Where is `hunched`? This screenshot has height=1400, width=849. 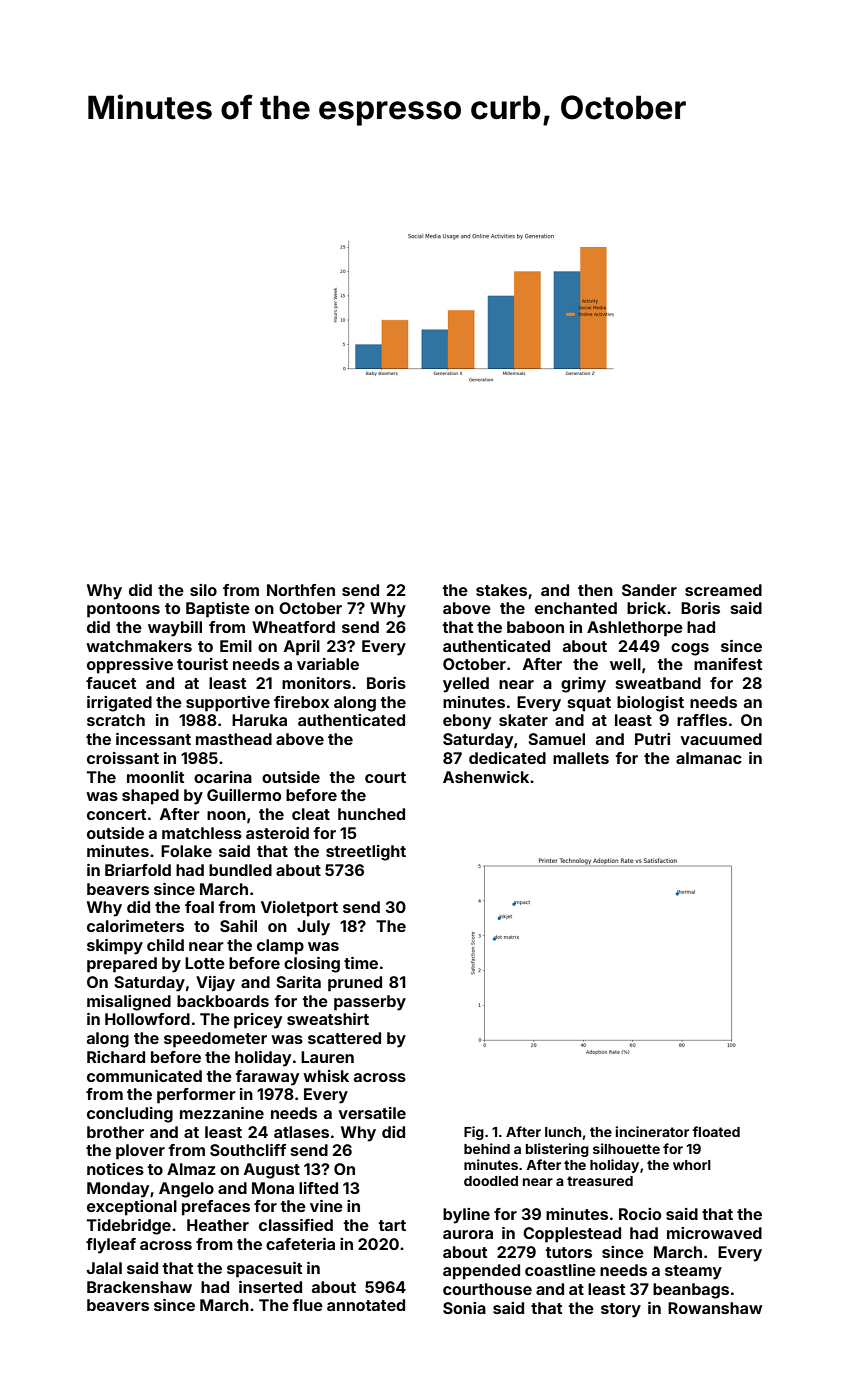
hunched is located at coordinates (371, 814).
